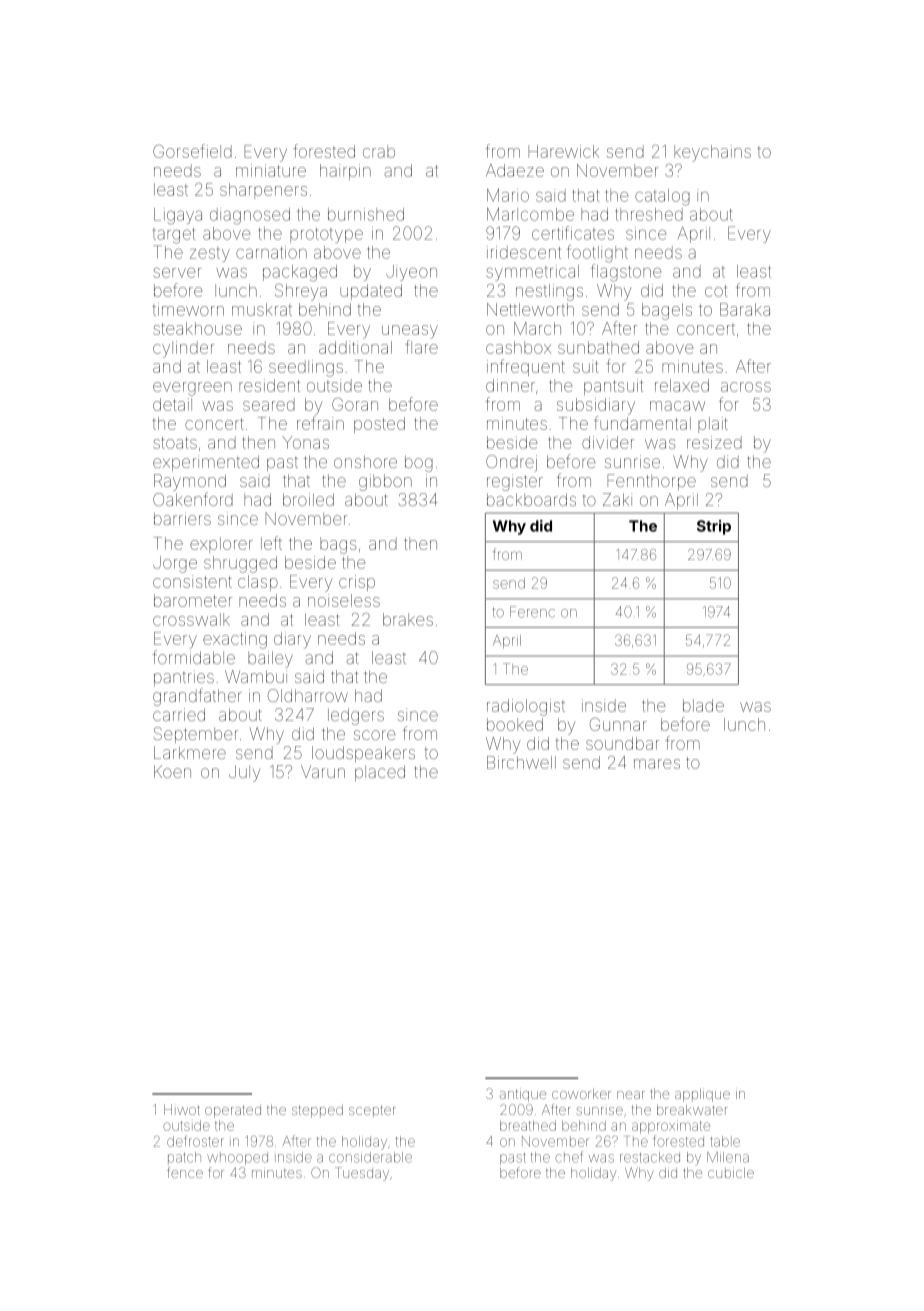  Describe the element at coordinates (370, 1157) in the image. I see `considerable` at that location.
